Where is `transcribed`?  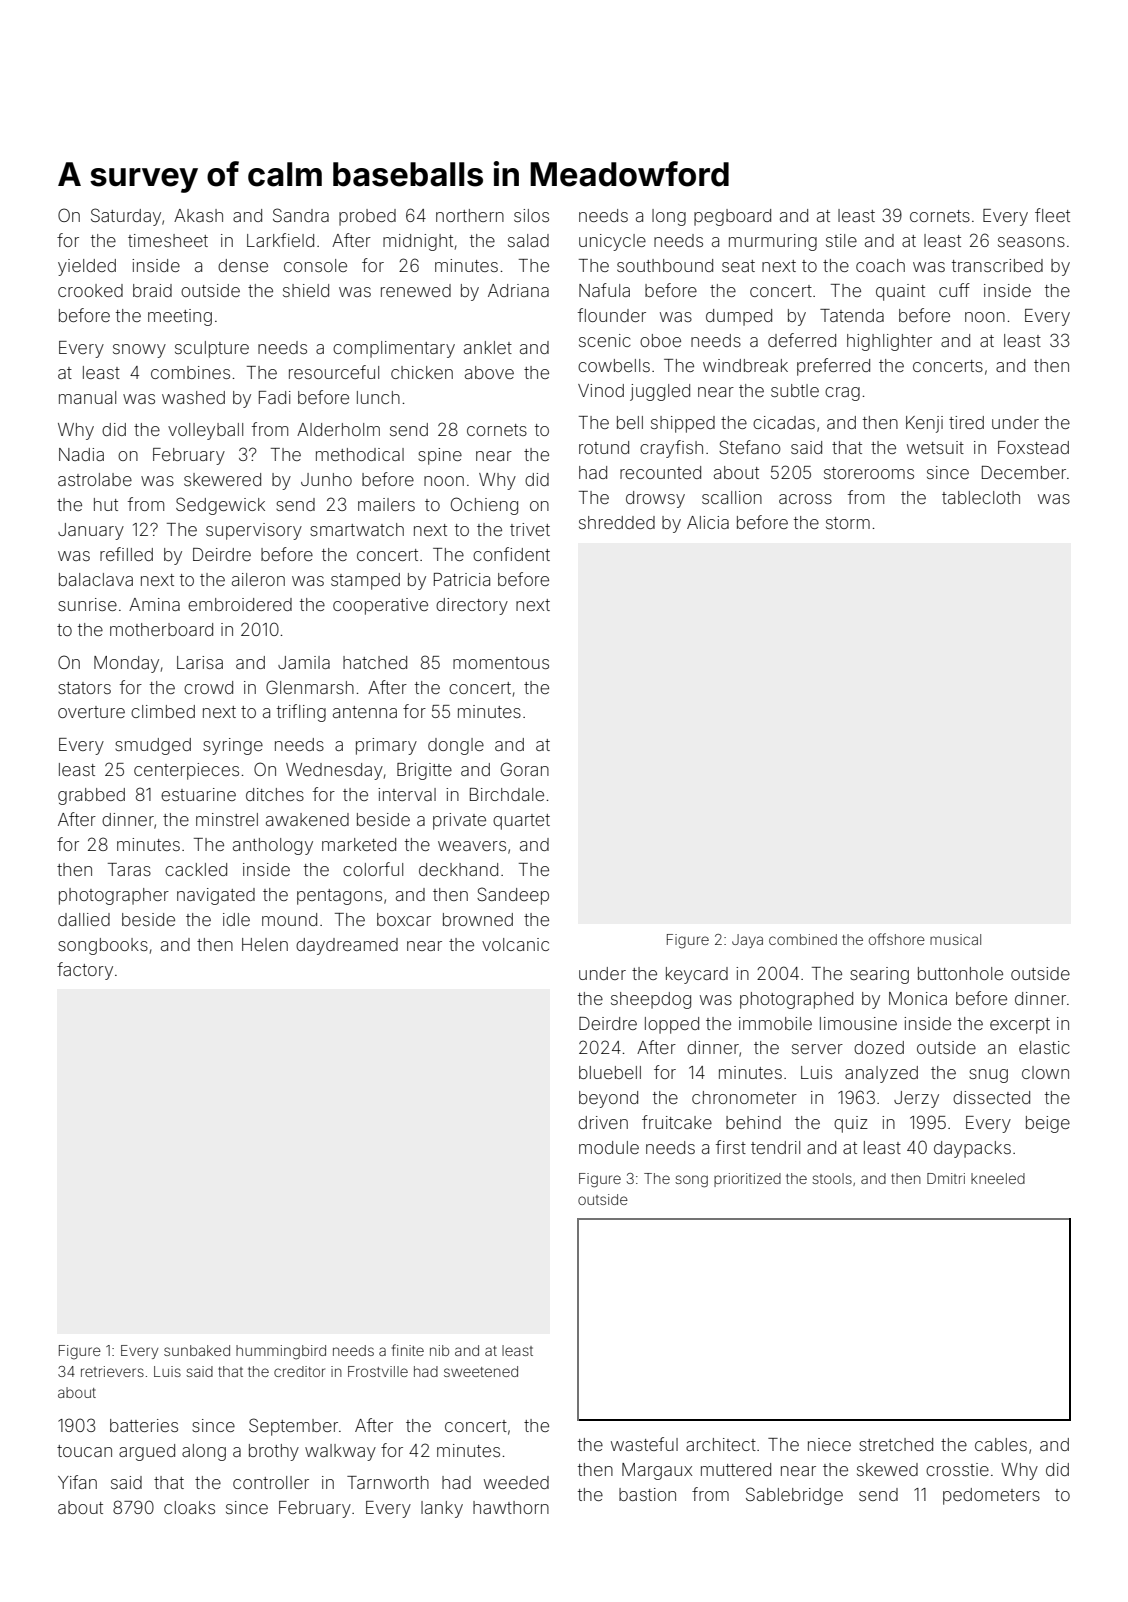
transcribed is located at coordinates (997, 265).
